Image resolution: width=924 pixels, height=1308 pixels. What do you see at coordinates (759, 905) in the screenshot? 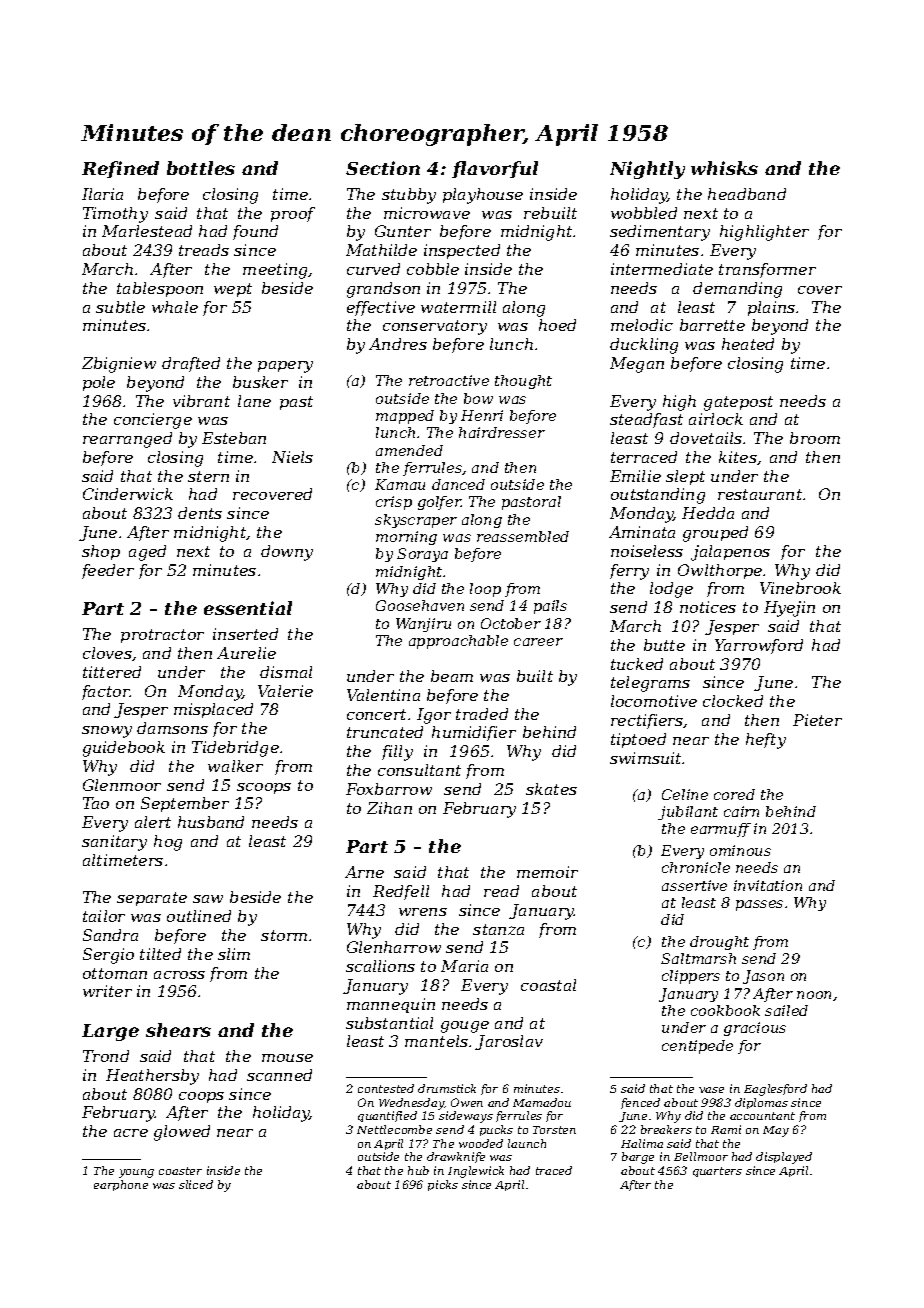
I see `passes` at bounding box center [759, 905].
